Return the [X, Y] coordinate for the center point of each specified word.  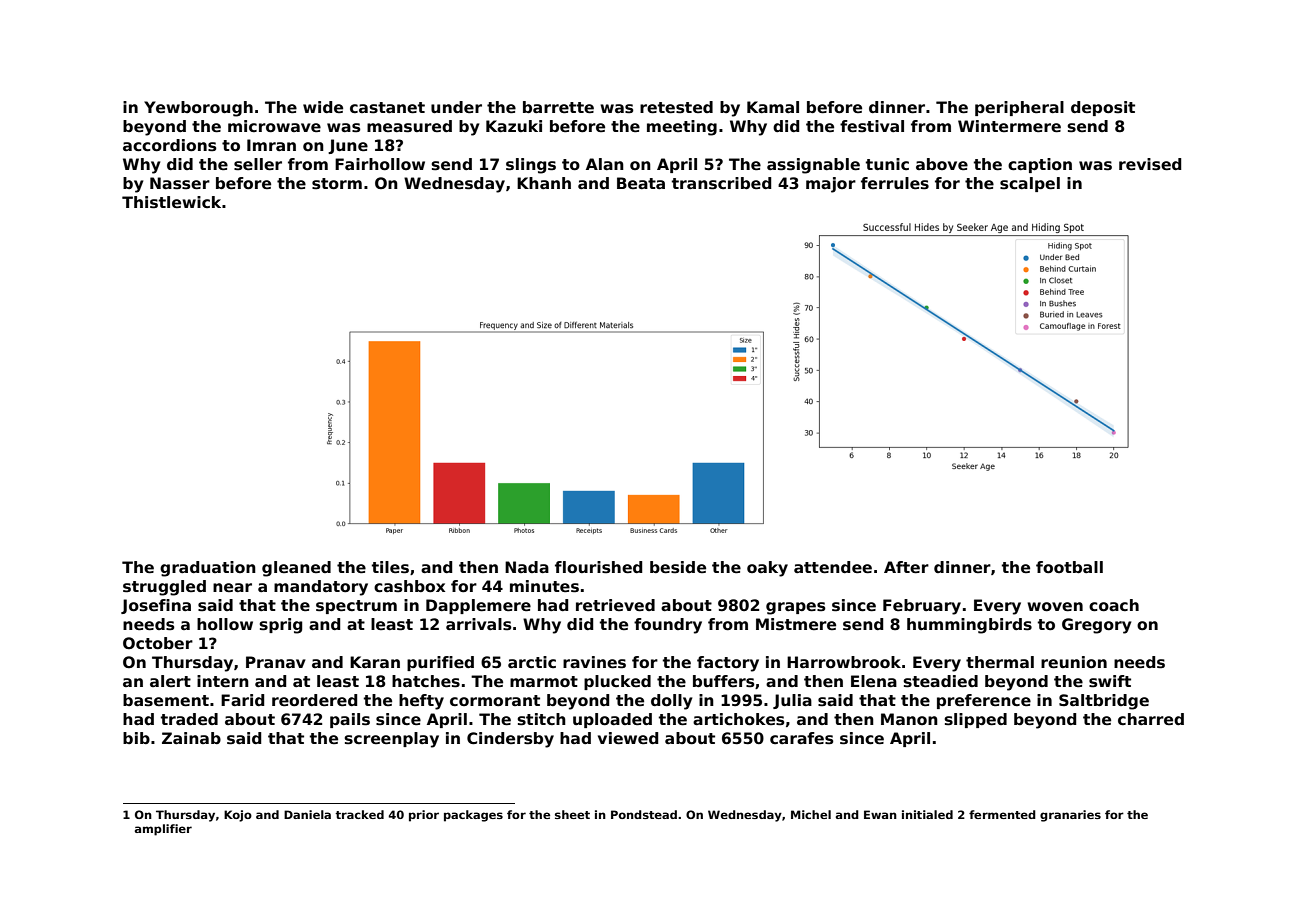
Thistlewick [171, 202]
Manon [909, 719]
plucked [617, 682]
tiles [390, 567]
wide [323, 107]
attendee [833, 567]
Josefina [156, 606]
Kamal [773, 107]
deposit [1103, 108]
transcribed [721, 183]
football [1069, 567]
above [942, 164]
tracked [359, 814]
